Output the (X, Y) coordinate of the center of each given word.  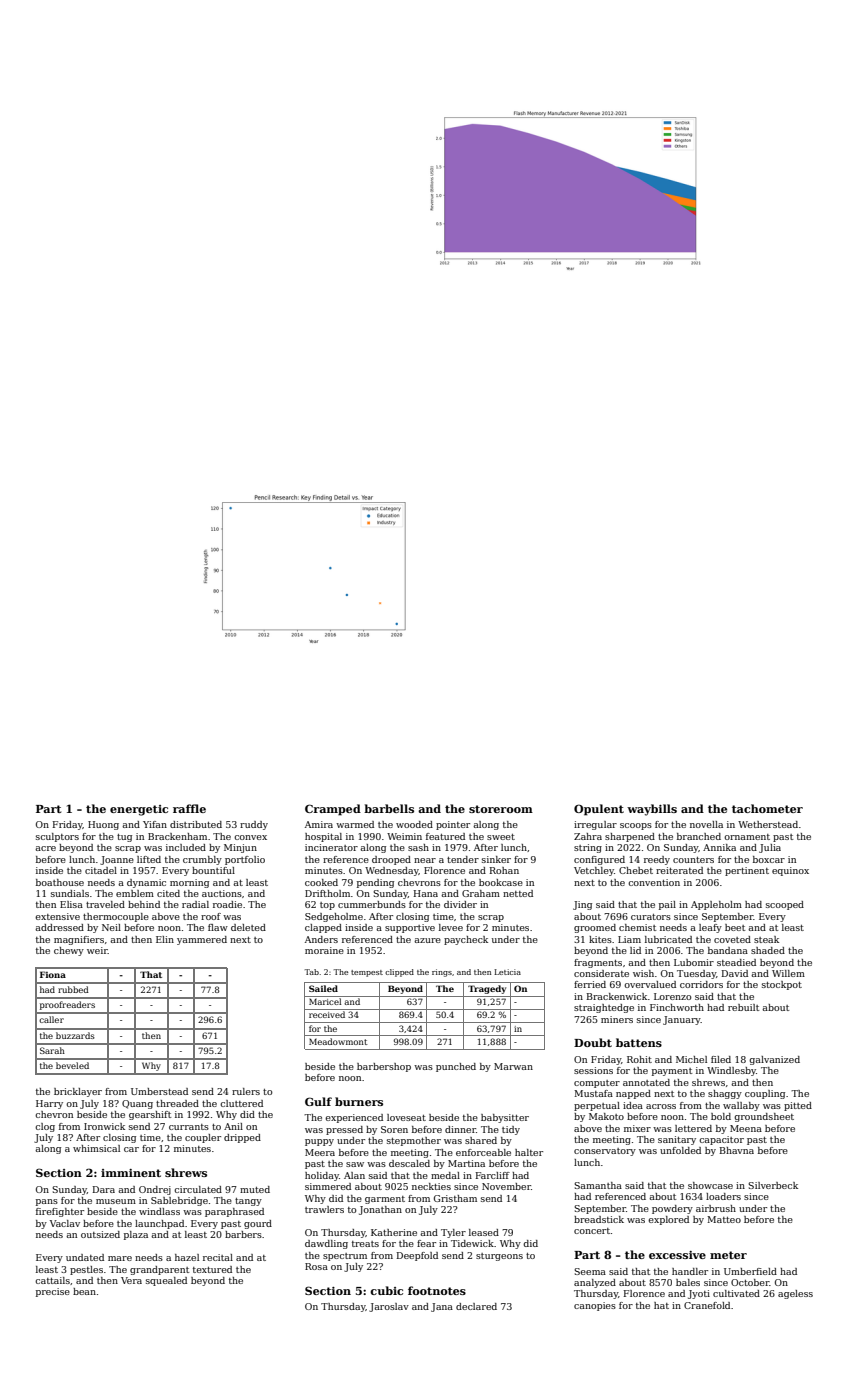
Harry (49, 1104)
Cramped (333, 810)
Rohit (639, 1059)
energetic (139, 810)
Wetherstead (768, 824)
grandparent (159, 1270)
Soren (394, 1129)
